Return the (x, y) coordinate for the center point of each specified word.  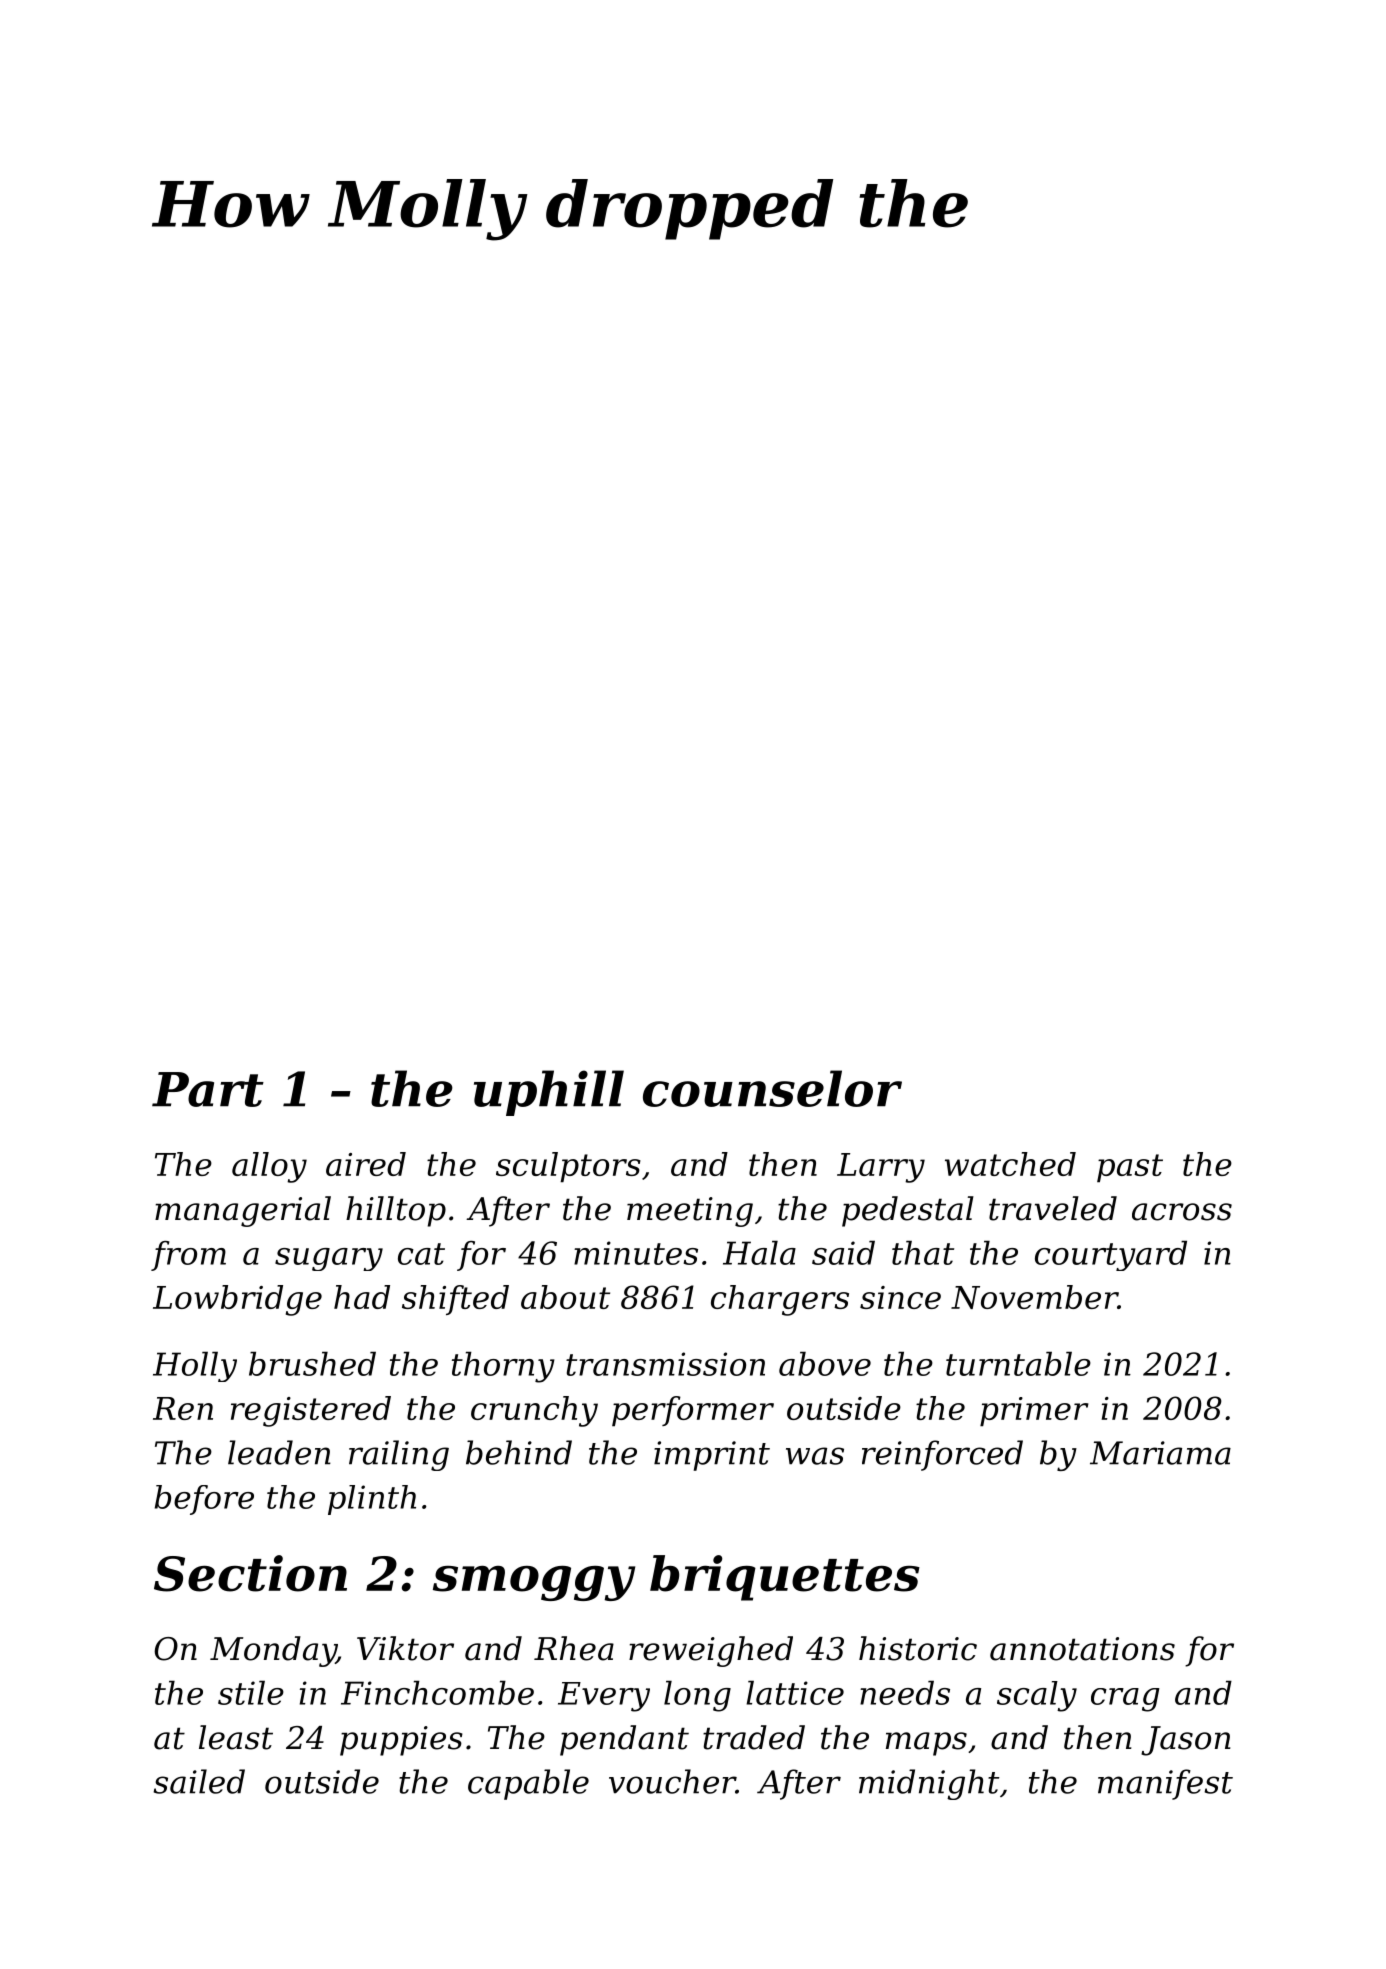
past (1130, 1168)
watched (1010, 1164)
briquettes (785, 1578)
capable (528, 1784)
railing (399, 1455)
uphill (549, 1093)
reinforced (942, 1455)
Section (250, 1573)
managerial (243, 1211)
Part (208, 1089)
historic (918, 1648)
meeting (690, 1212)
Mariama (1160, 1453)
